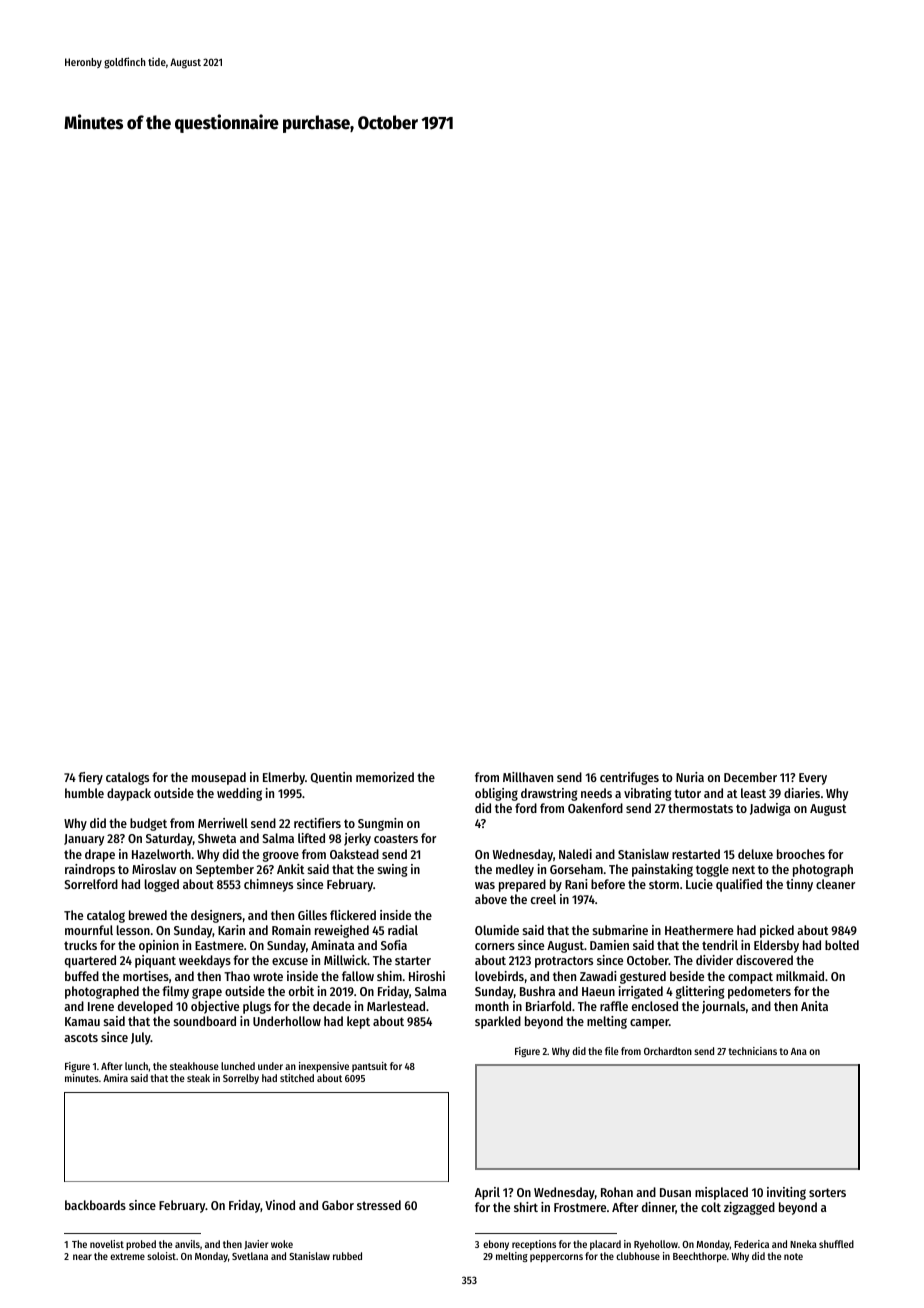 The image size is (924, 1308). Describe the element at coordinates (101, 1006) in the screenshot. I see `Irene` at that location.
